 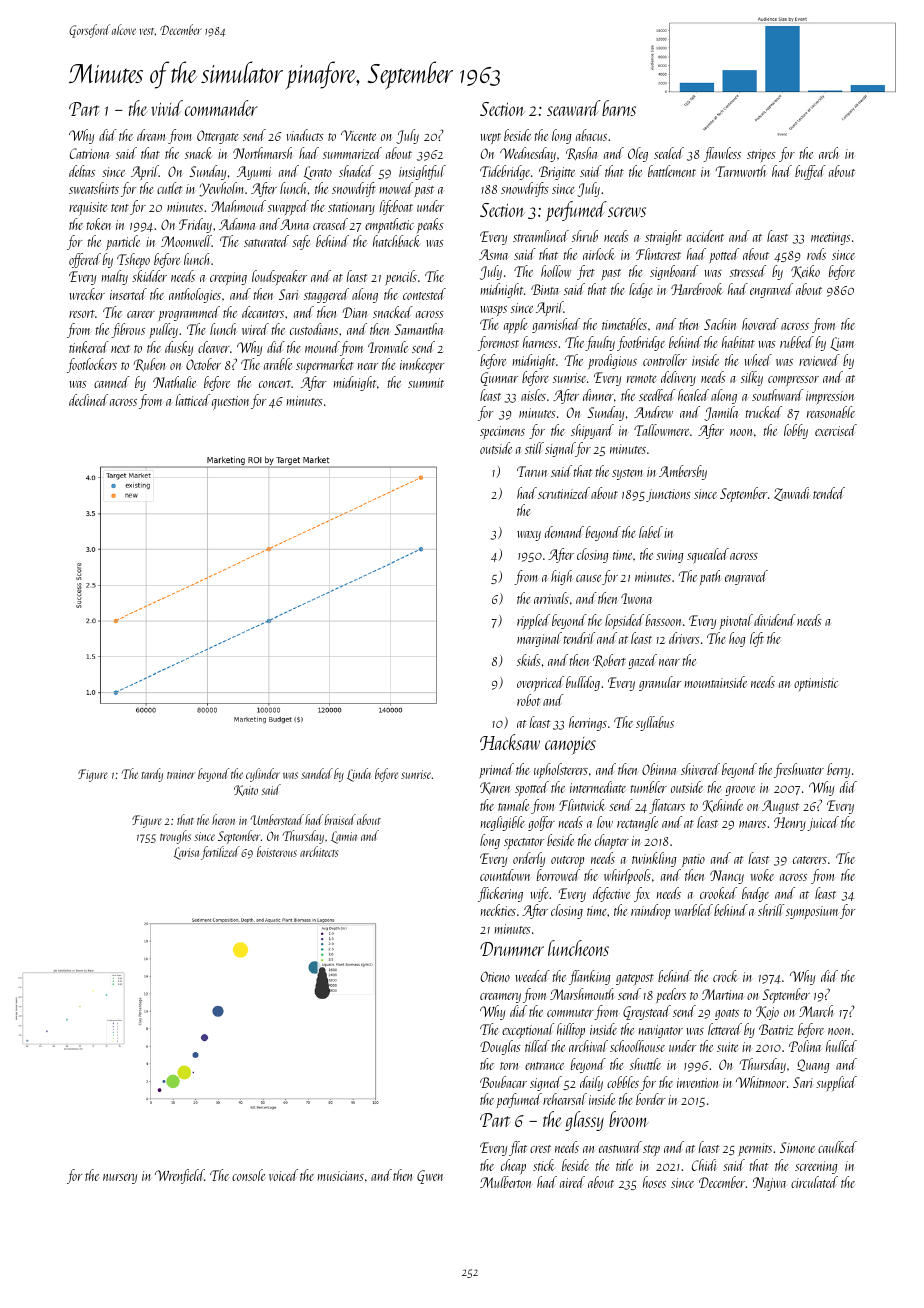 What do you see at coordinates (193, 400) in the screenshot?
I see `latticed` at bounding box center [193, 400].
